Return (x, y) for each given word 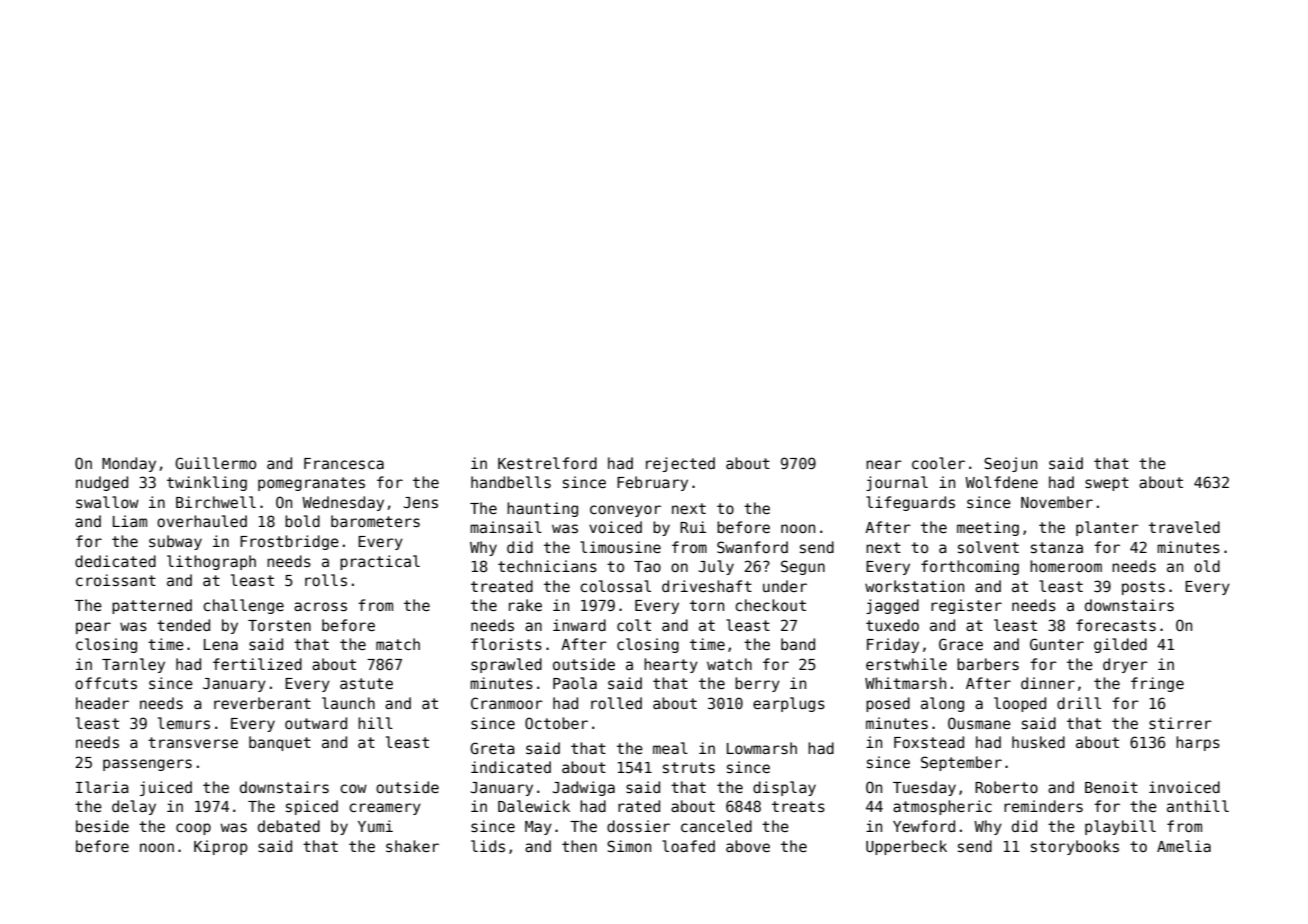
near (884, 464)
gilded (1120, 645)
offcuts (106, 683)
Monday (129, 464)
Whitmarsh (905, 683)
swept (1107, 484)
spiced (312, 807)
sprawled (506, 665)
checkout (770, 605)
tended (183, 625)
